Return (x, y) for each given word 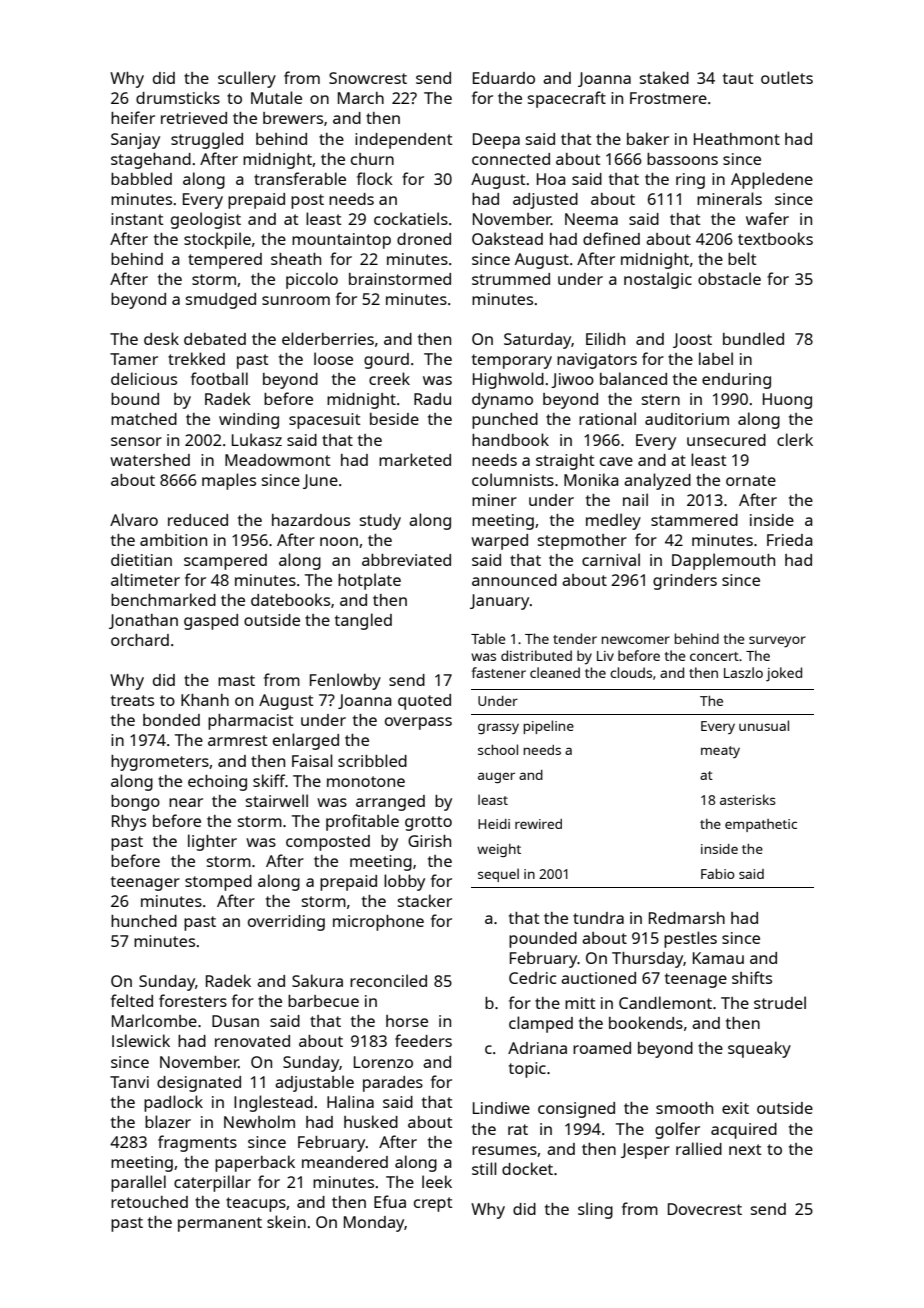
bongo (135, 803)
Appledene (772, 180)
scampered (225, 562)
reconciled (388, 980)
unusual (764, 725)
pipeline (548, 727)
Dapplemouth (723, 561)
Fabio (718, 874)
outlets (787, 77)
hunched (144, 921)
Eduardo (504, 78)
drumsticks (178, 97)
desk (161, 338)
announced (514, 580)
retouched (149, 1202)
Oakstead (507, 238)
